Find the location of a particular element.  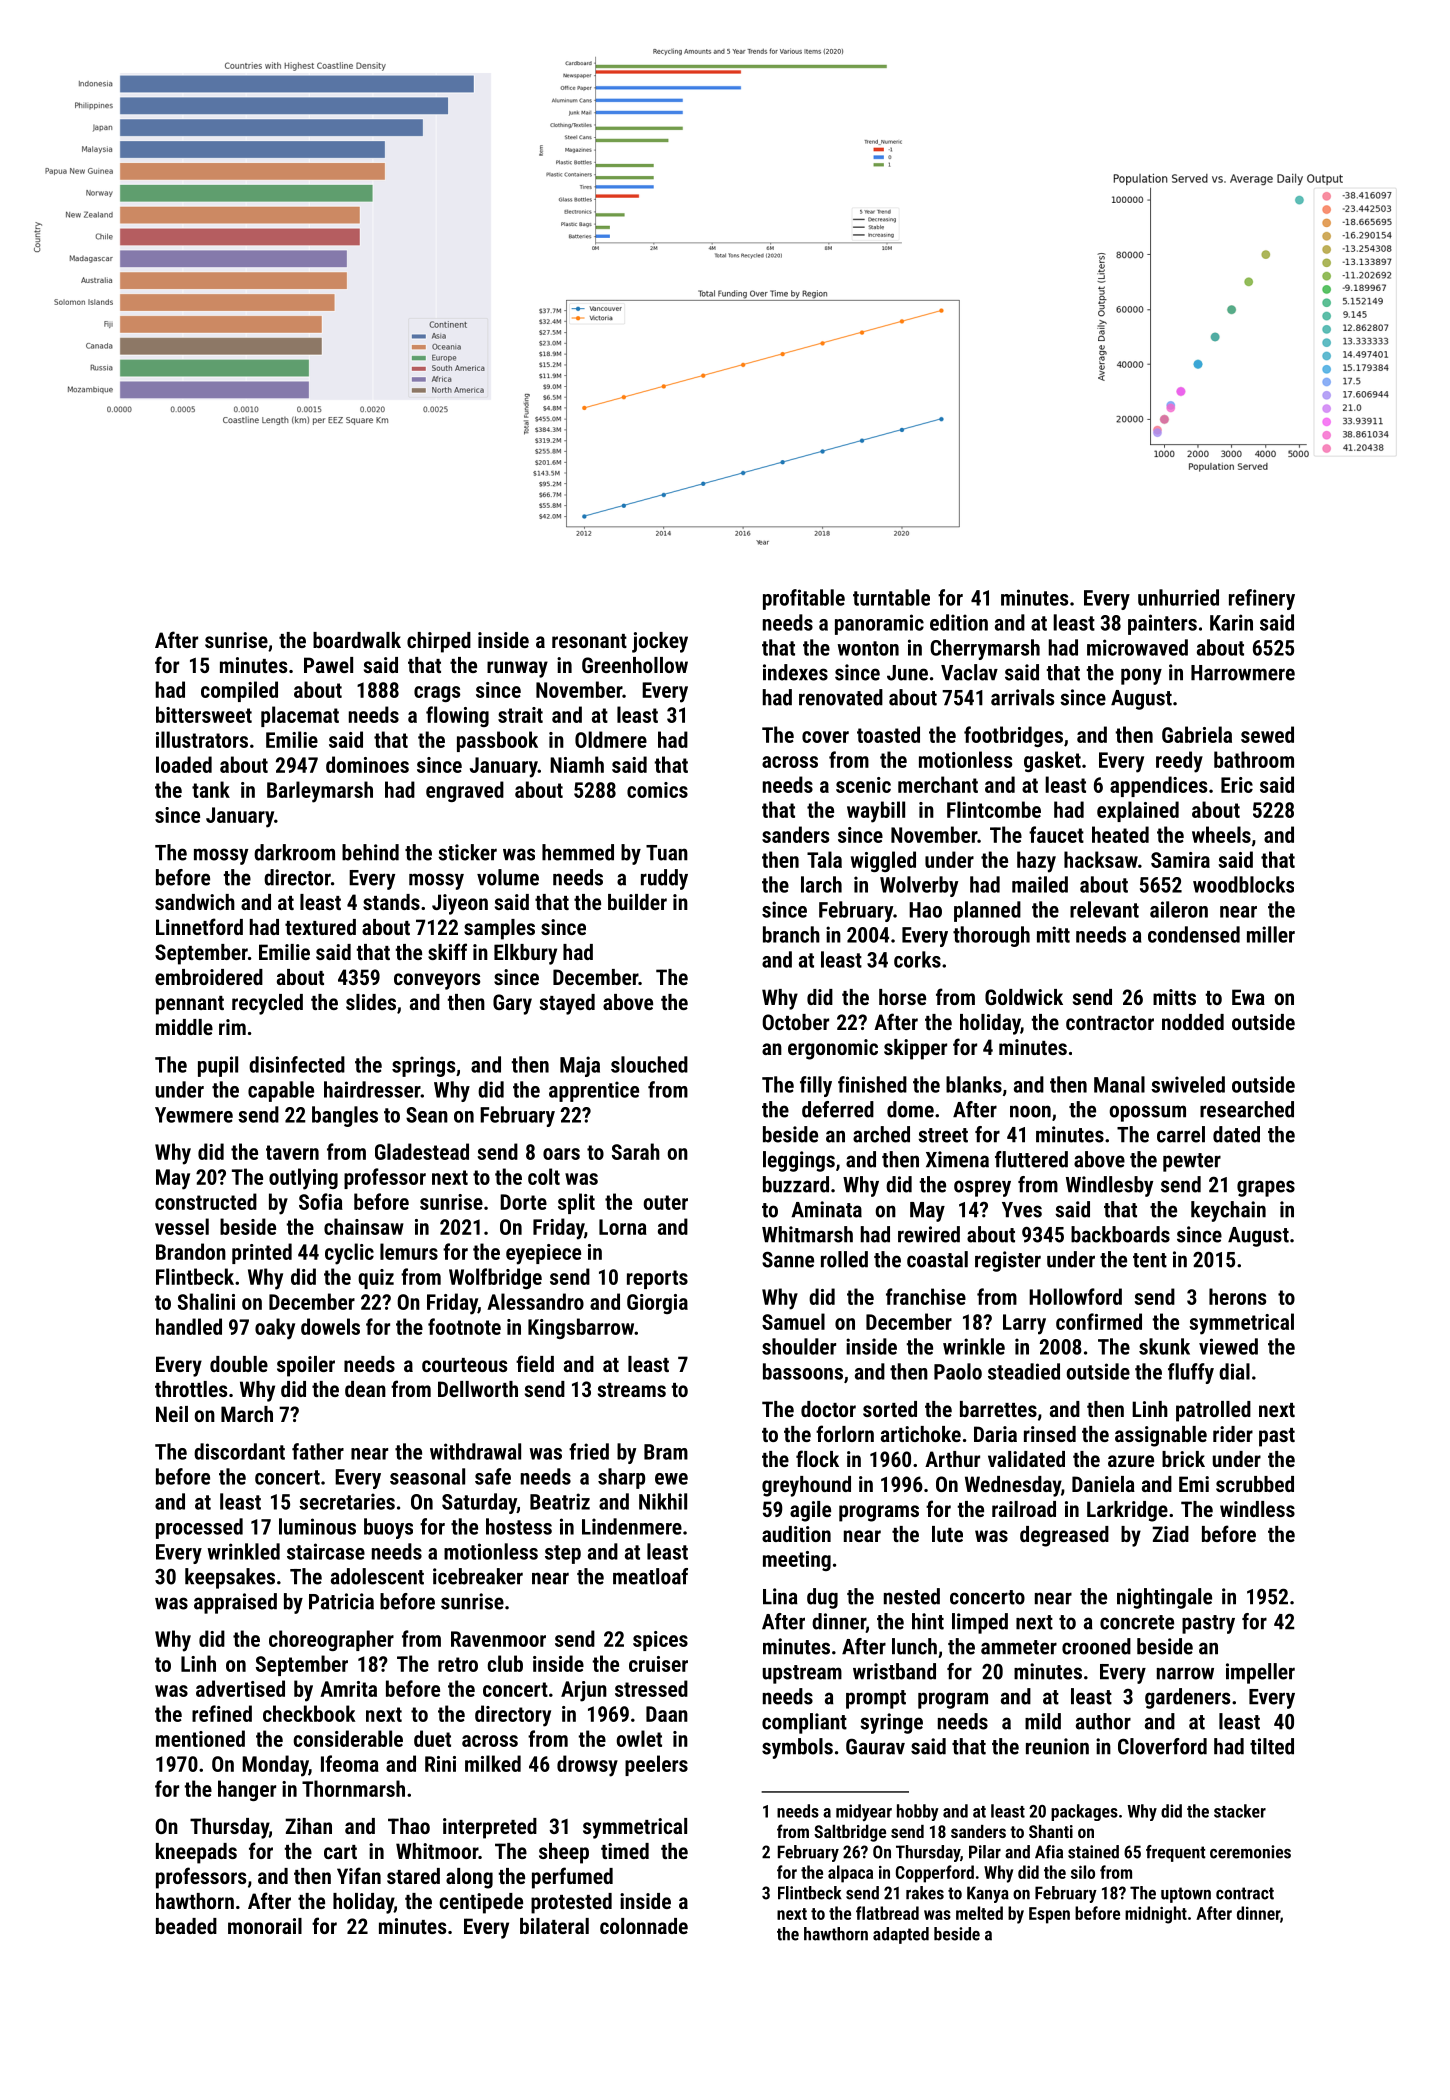

street is located at coordinates (943, 1135).
